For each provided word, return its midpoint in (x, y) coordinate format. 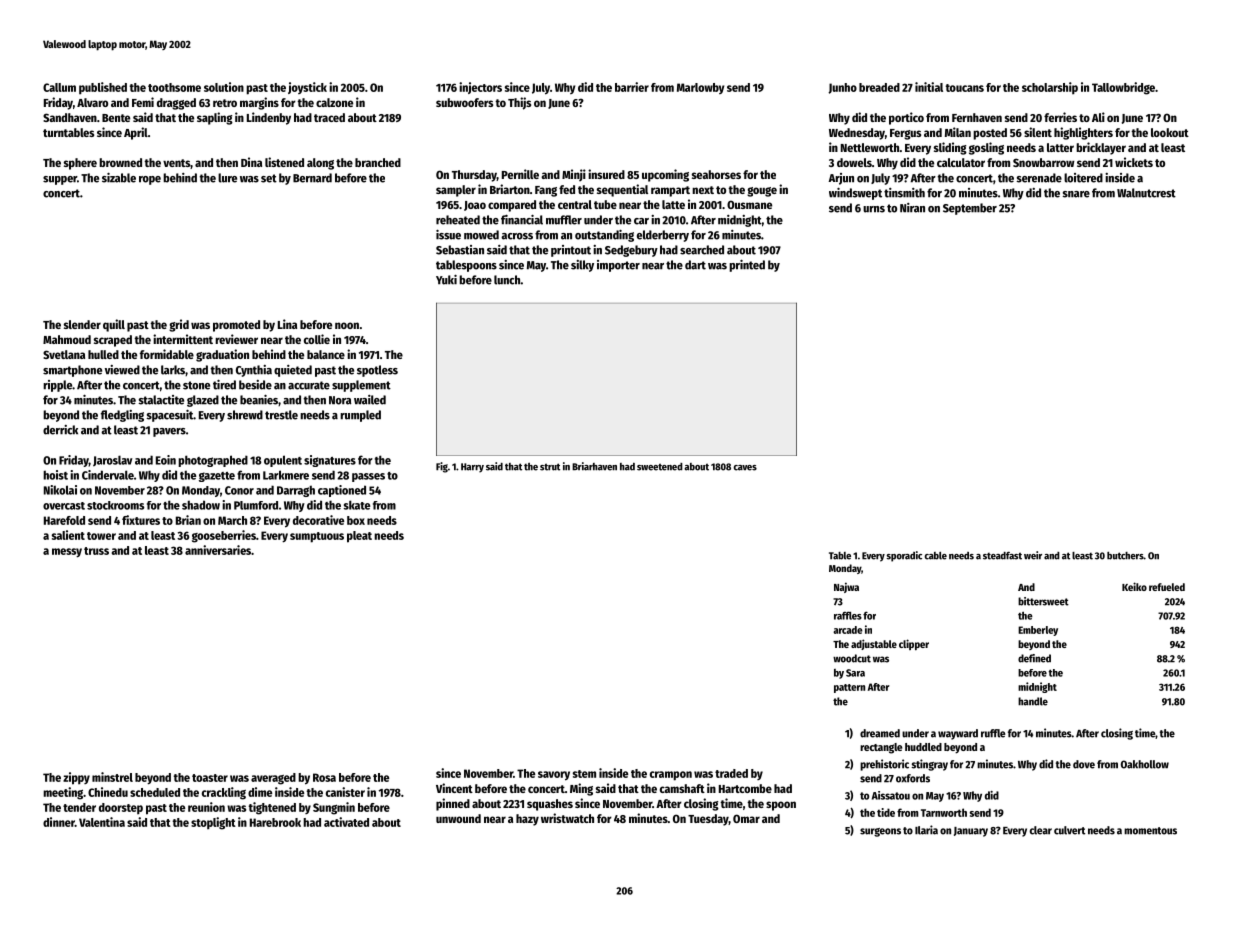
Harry (472, 468)
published (103, 88)
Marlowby (700, 88)
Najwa (846, 587)
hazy (527, 820)
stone (196, 385)
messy (67, 553)
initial (929, 87)
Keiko (1134, 586)
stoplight (213, 823)
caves (745, 468)
